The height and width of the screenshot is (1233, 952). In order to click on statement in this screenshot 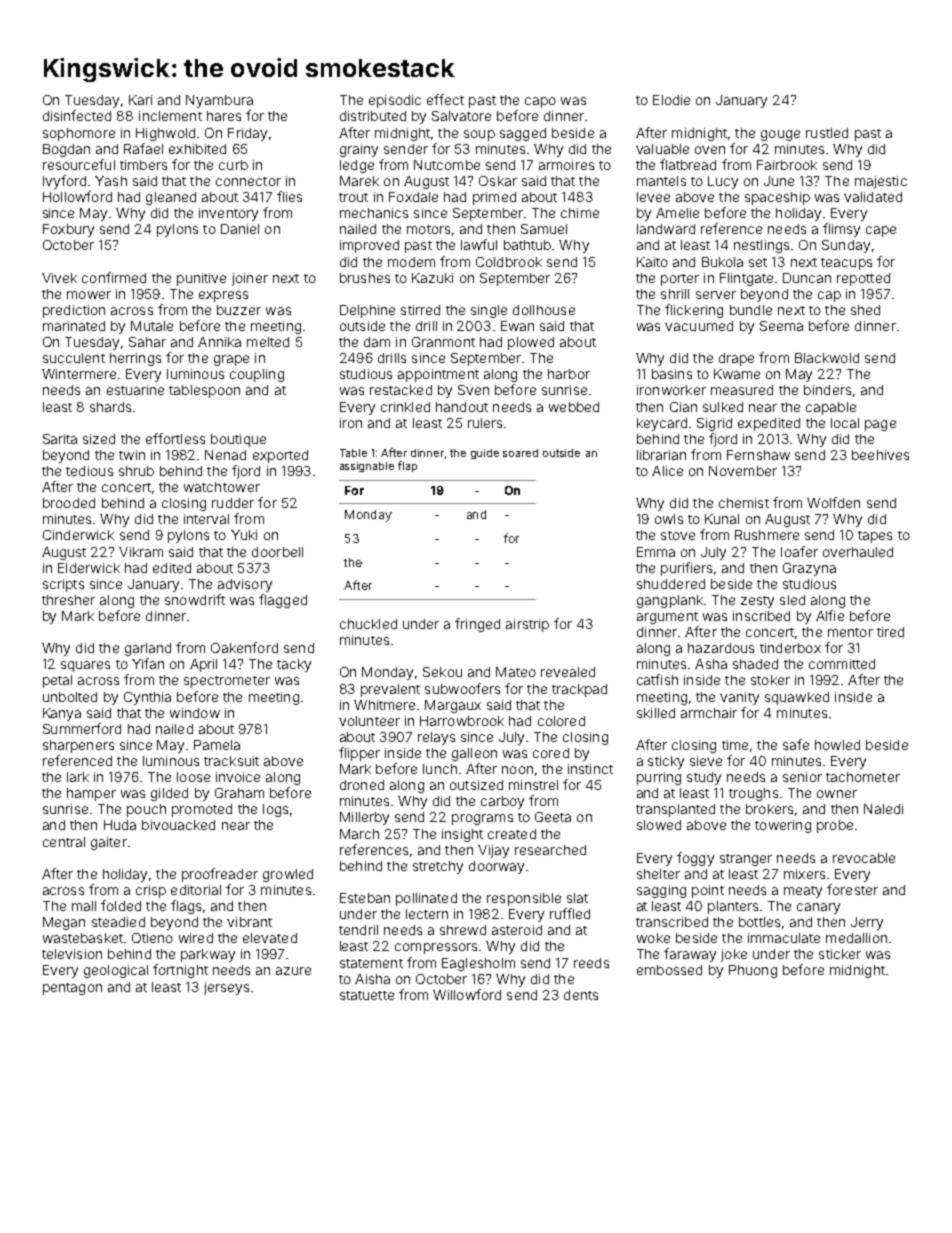, I will do `click(371, 963)`.
